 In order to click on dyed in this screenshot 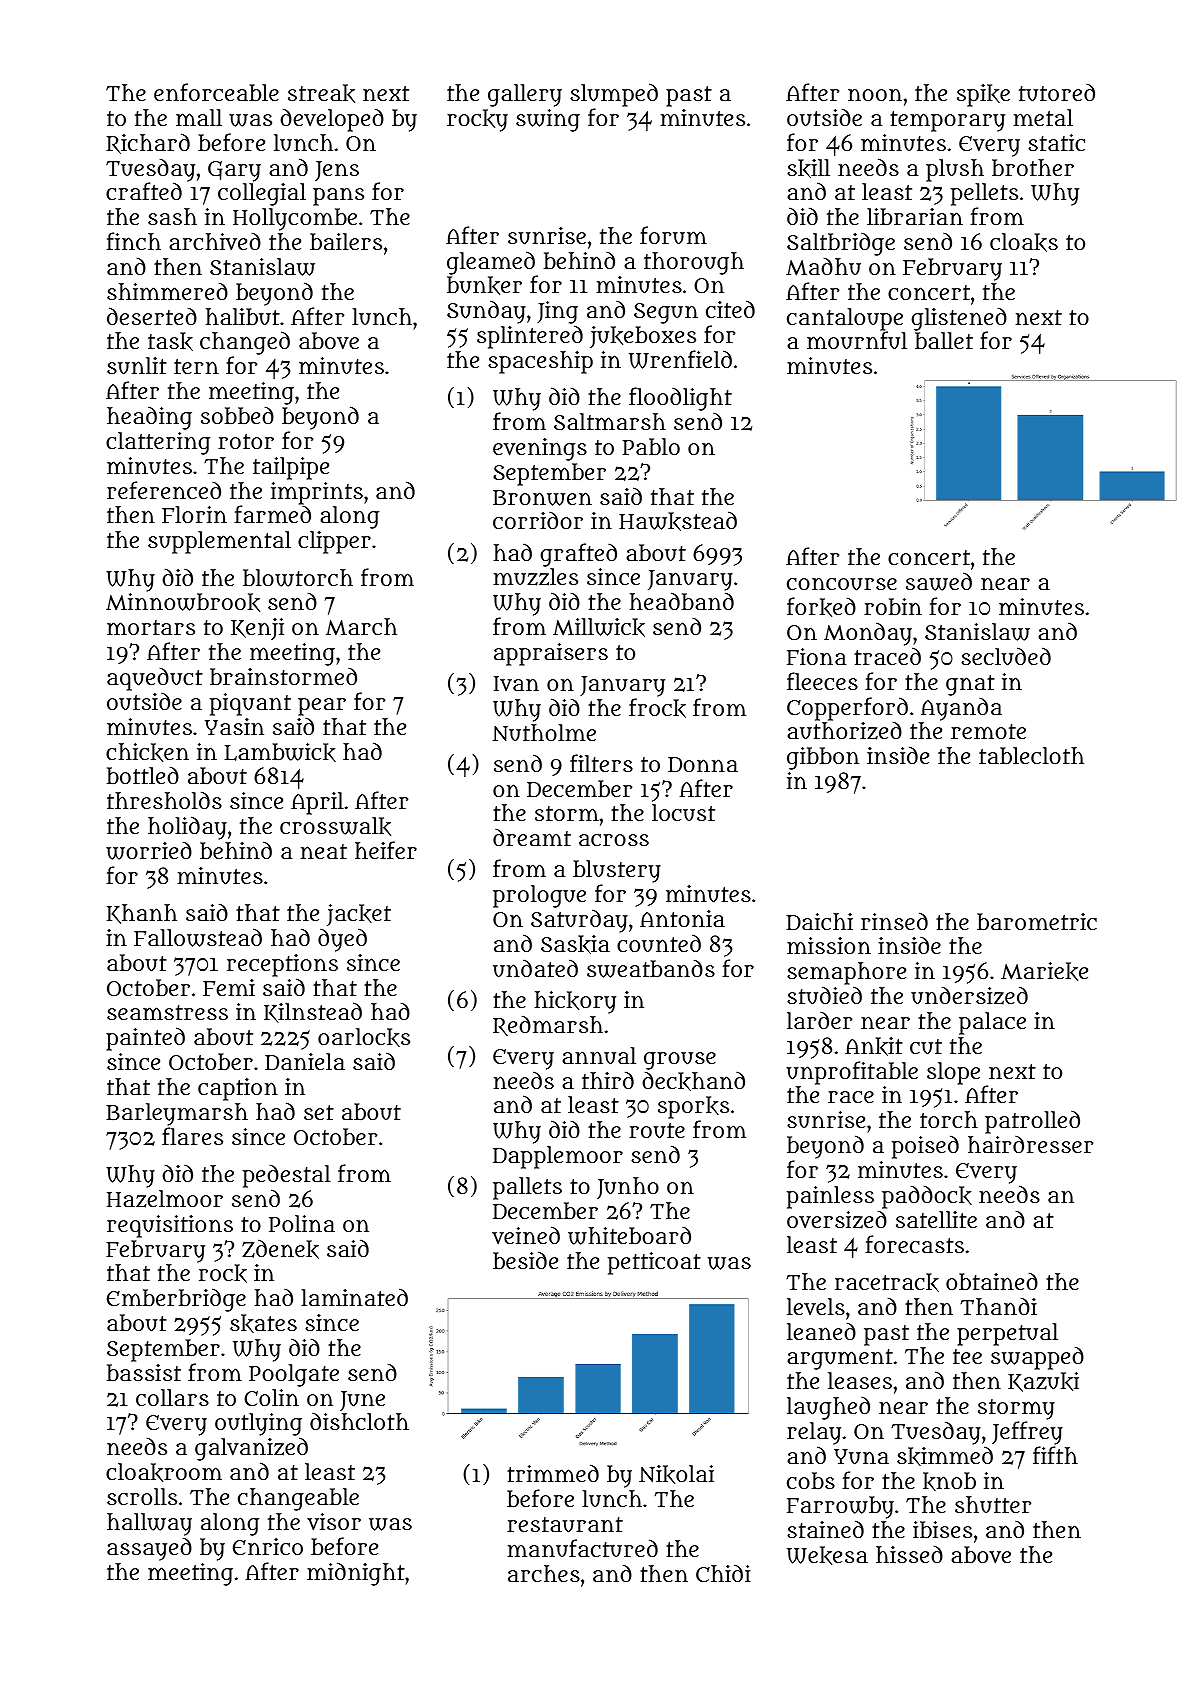, I will do `click(342, 940)`.
